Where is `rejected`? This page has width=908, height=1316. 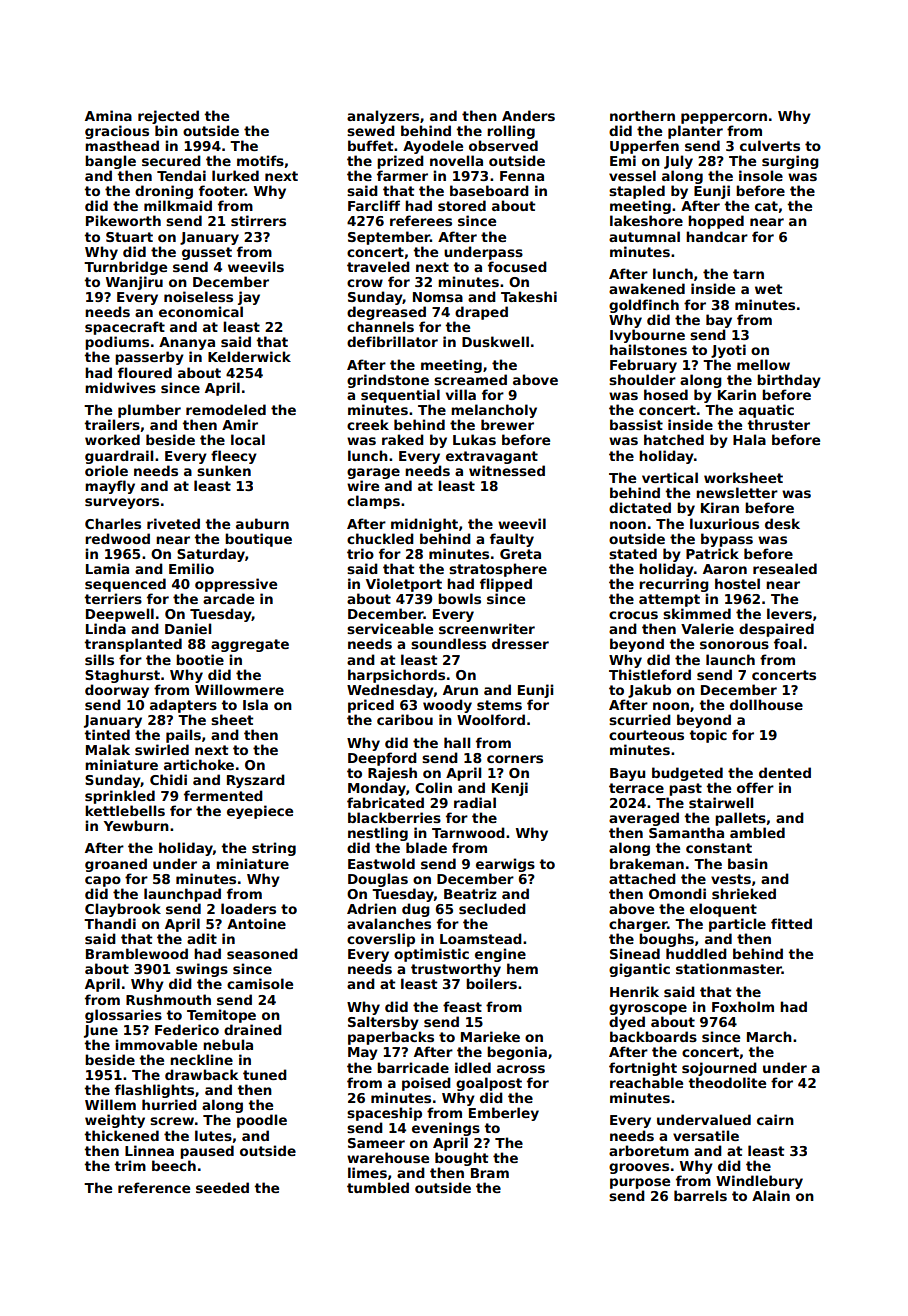 rejected is located at coordinates (168, 117).
